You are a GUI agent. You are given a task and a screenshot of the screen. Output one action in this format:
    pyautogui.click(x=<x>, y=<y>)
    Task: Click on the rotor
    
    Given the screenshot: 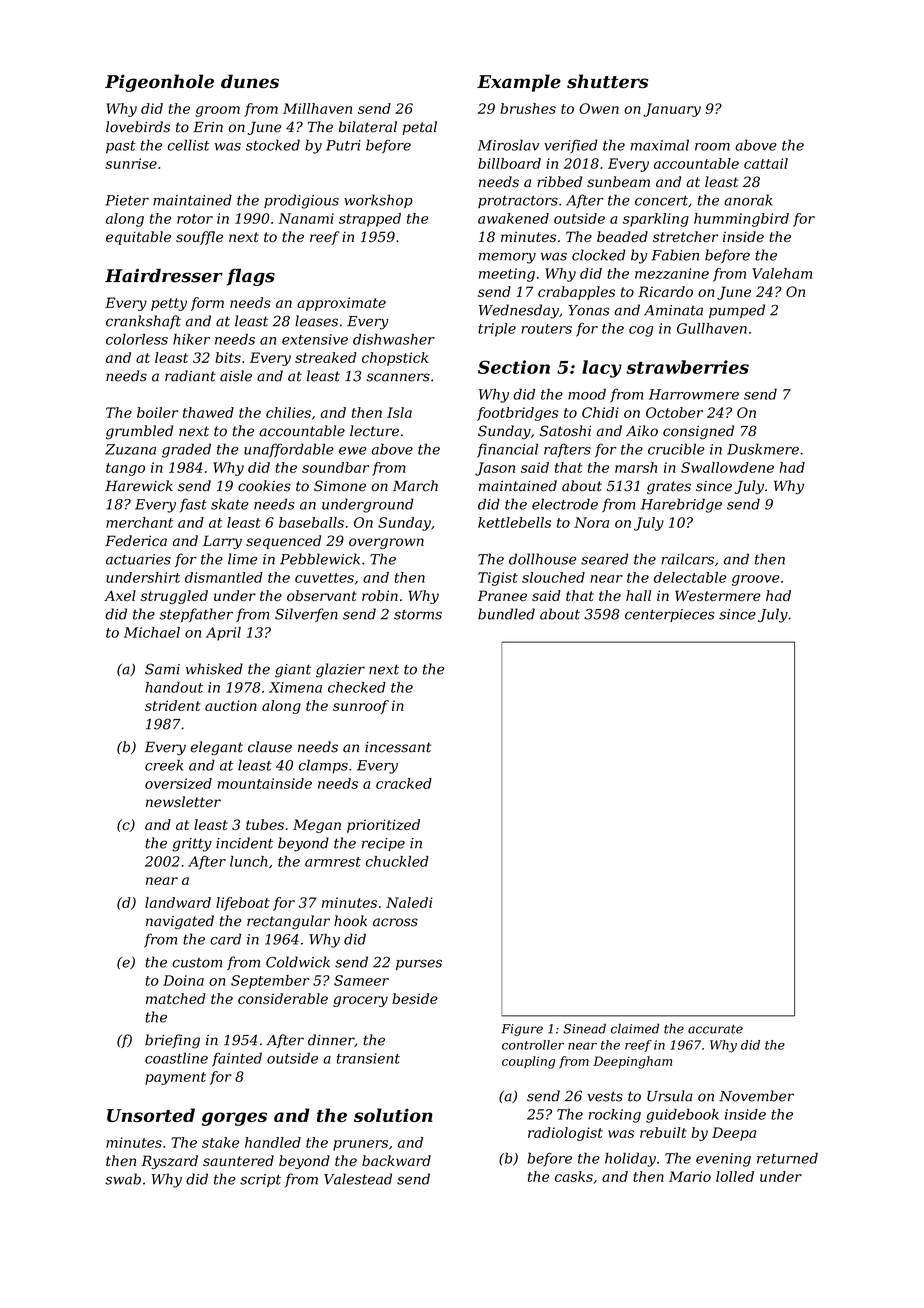 What is the action you would take?
    pyautogui.click(x=195, y=219)
